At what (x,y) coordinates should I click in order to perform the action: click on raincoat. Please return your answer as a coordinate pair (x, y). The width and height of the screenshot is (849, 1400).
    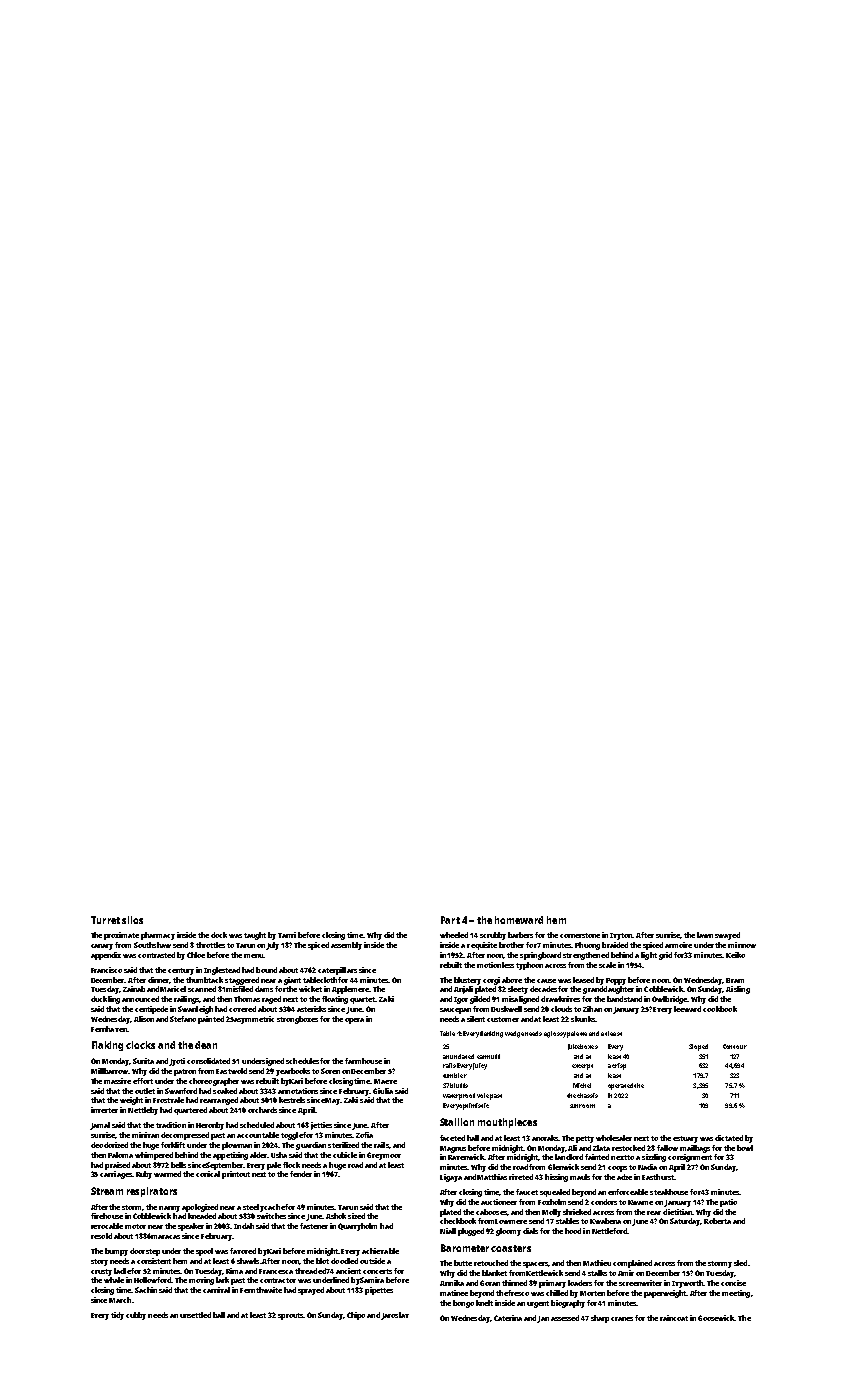
    Looking at the image, I should click on (674, 1318).
